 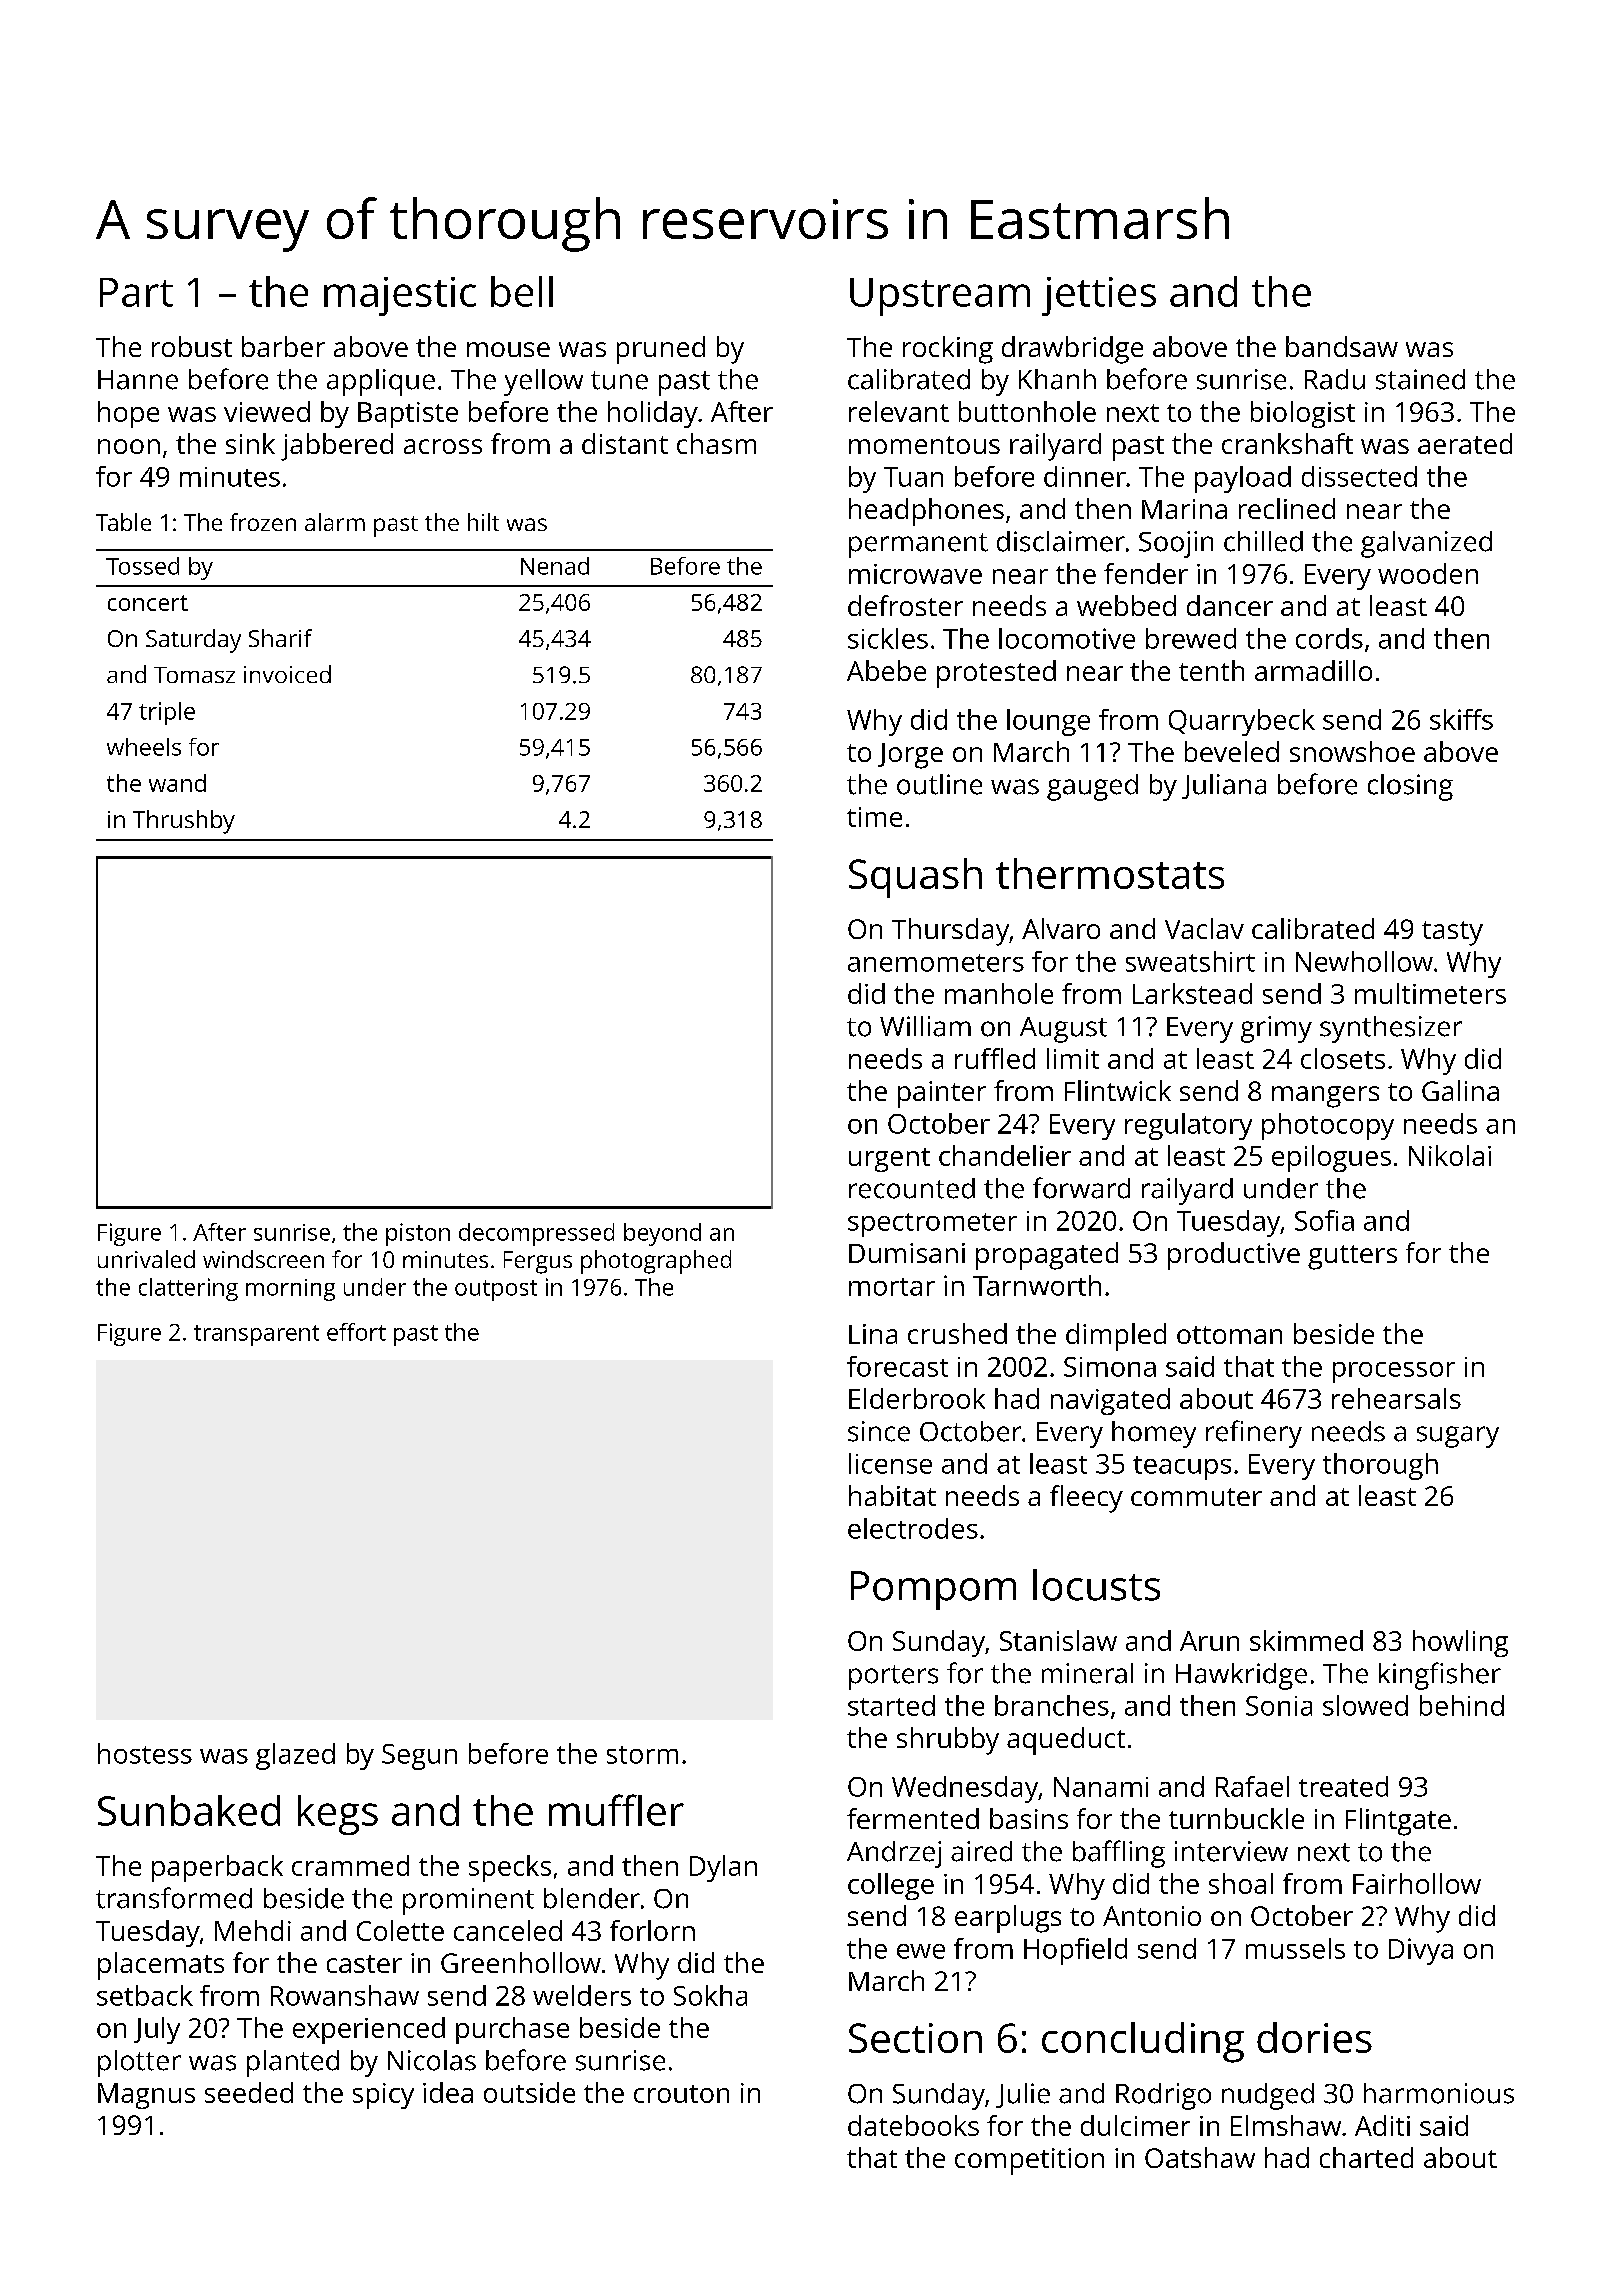 What do you see at coordinates (136, 292) in the page?
I see `Part` at bounding box center [136, 292].
